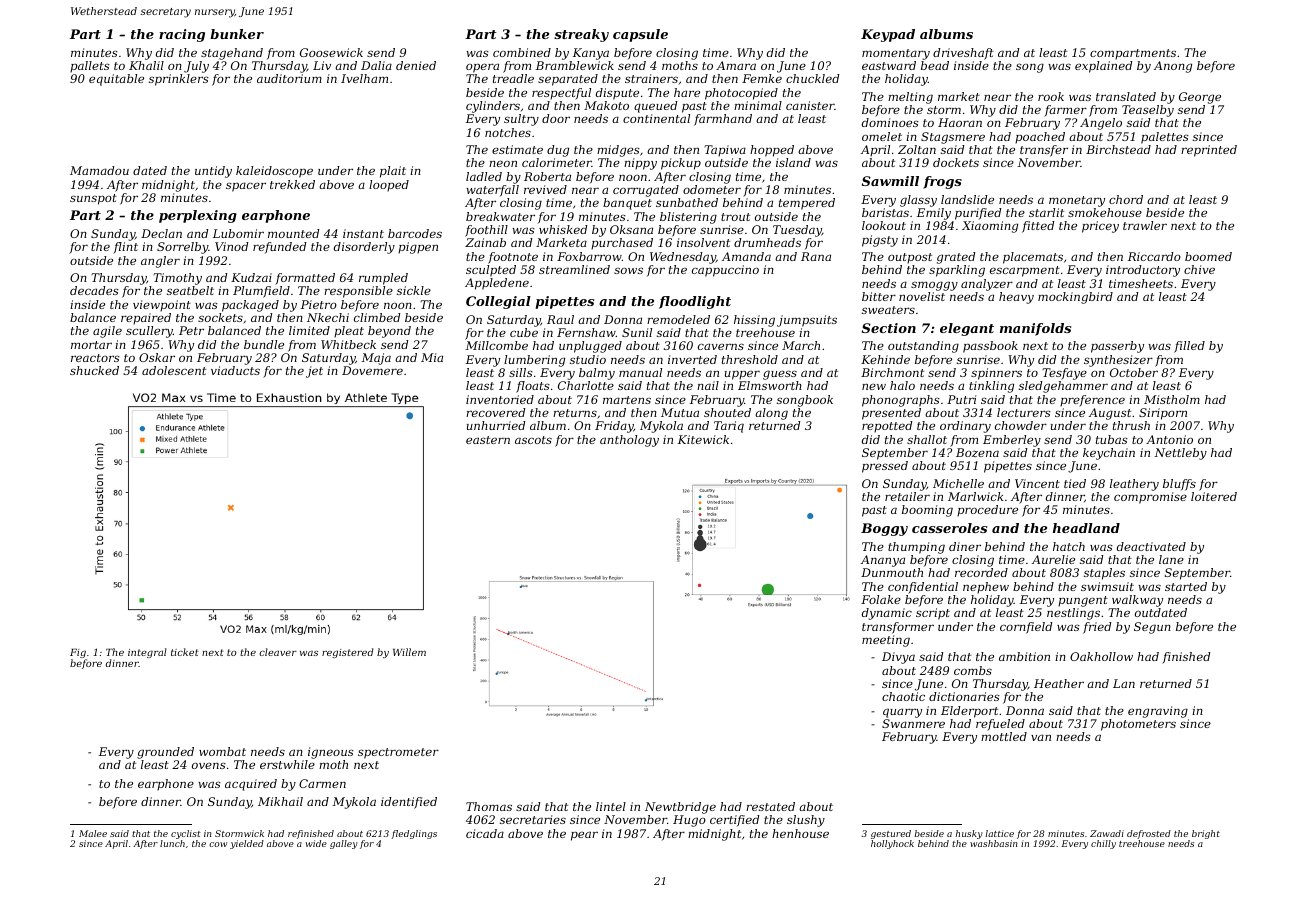 Image resolution: width=1308 pixels, height=924 pixels. What do you see at coordinates (560, 319) in the document?
I see `Raul` at bounding box center [560, 319].
